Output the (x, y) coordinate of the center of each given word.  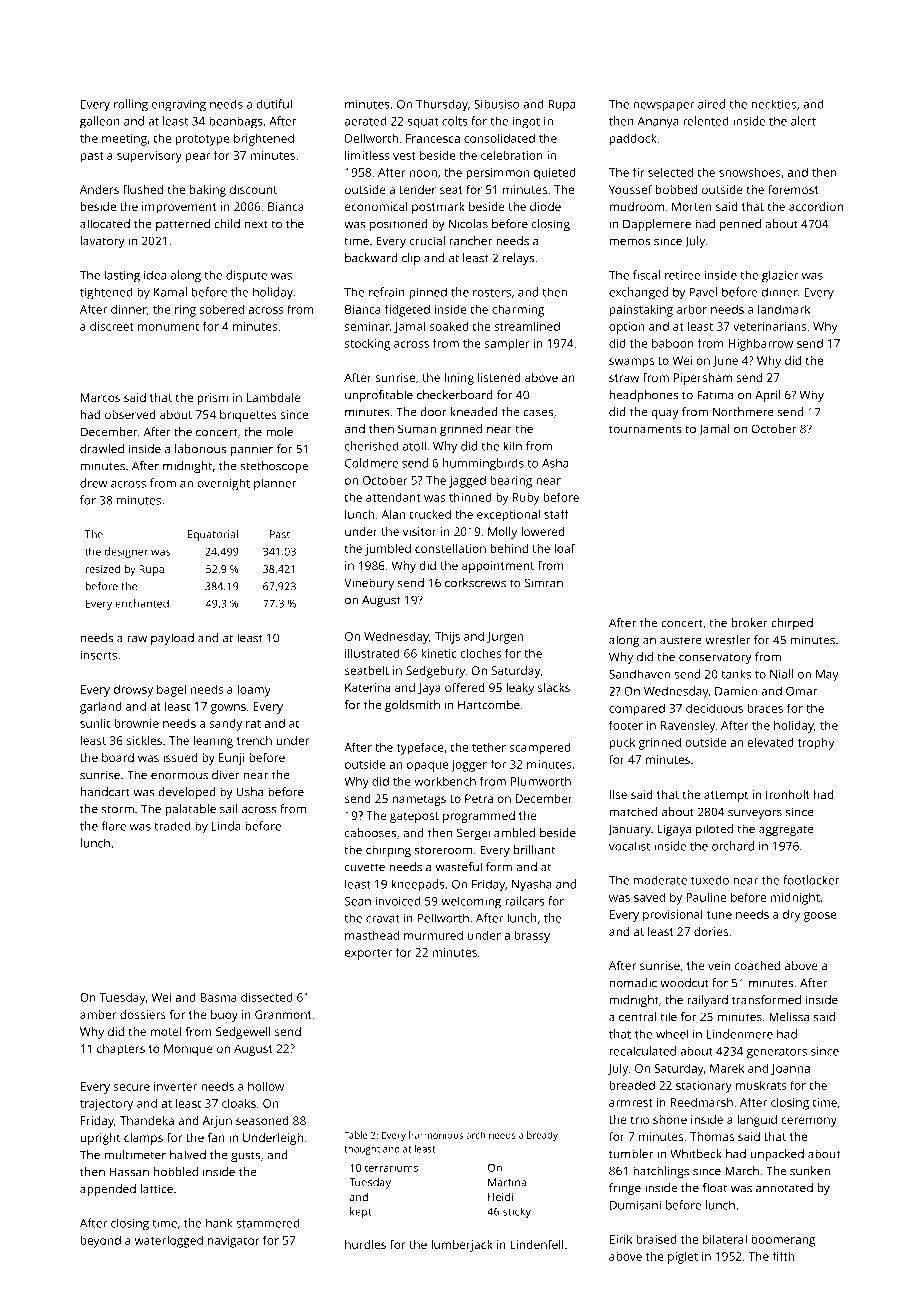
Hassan (129, 1172)
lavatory (103, 242)
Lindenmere (740, 1034)
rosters (492, 293)
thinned (470, 497)
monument (168, 327)
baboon (673, 343)
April (768, 396)
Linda (226, 826)
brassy (532, 936)
